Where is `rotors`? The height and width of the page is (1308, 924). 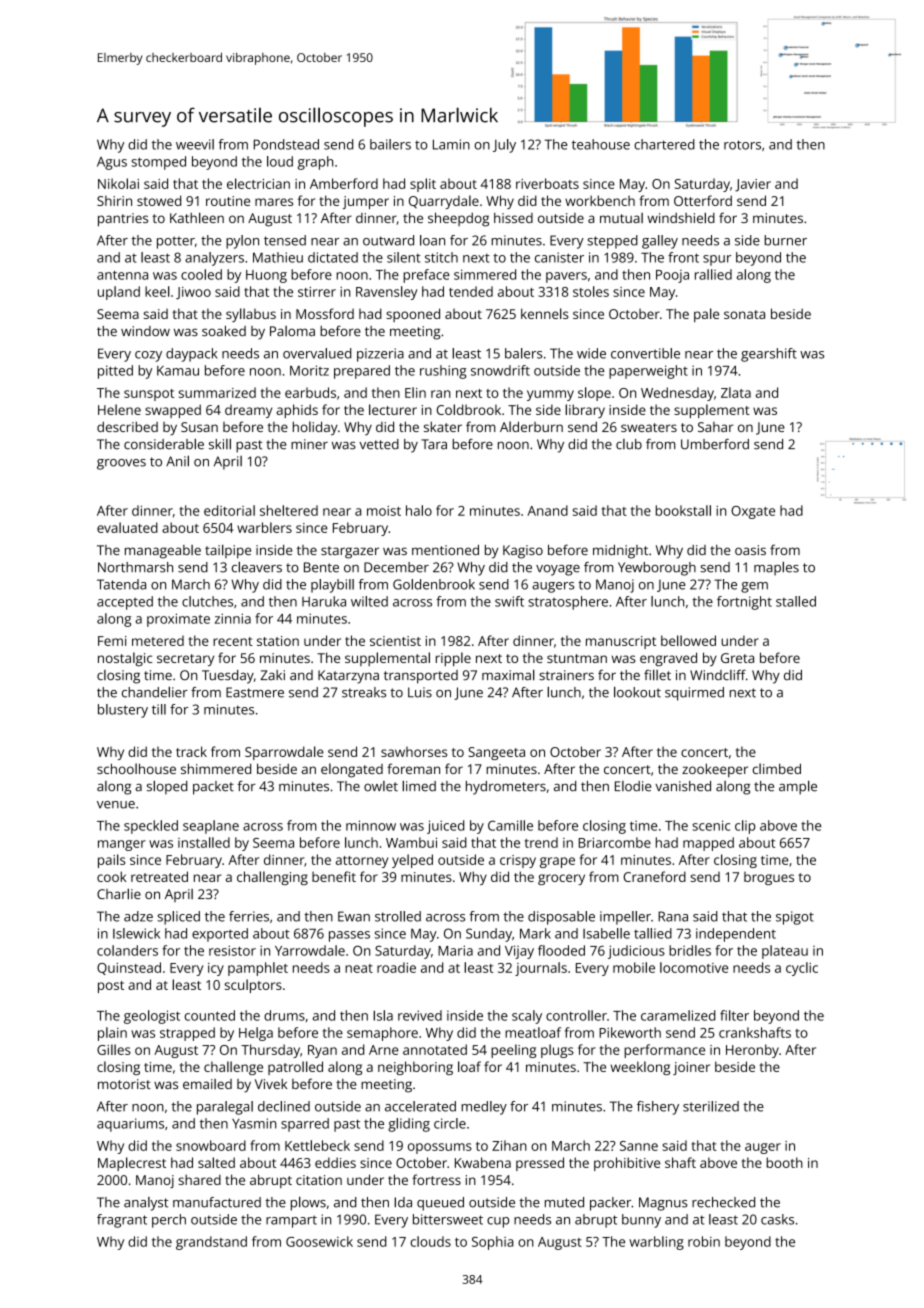
rotors is located at coordinates (742, 145).
